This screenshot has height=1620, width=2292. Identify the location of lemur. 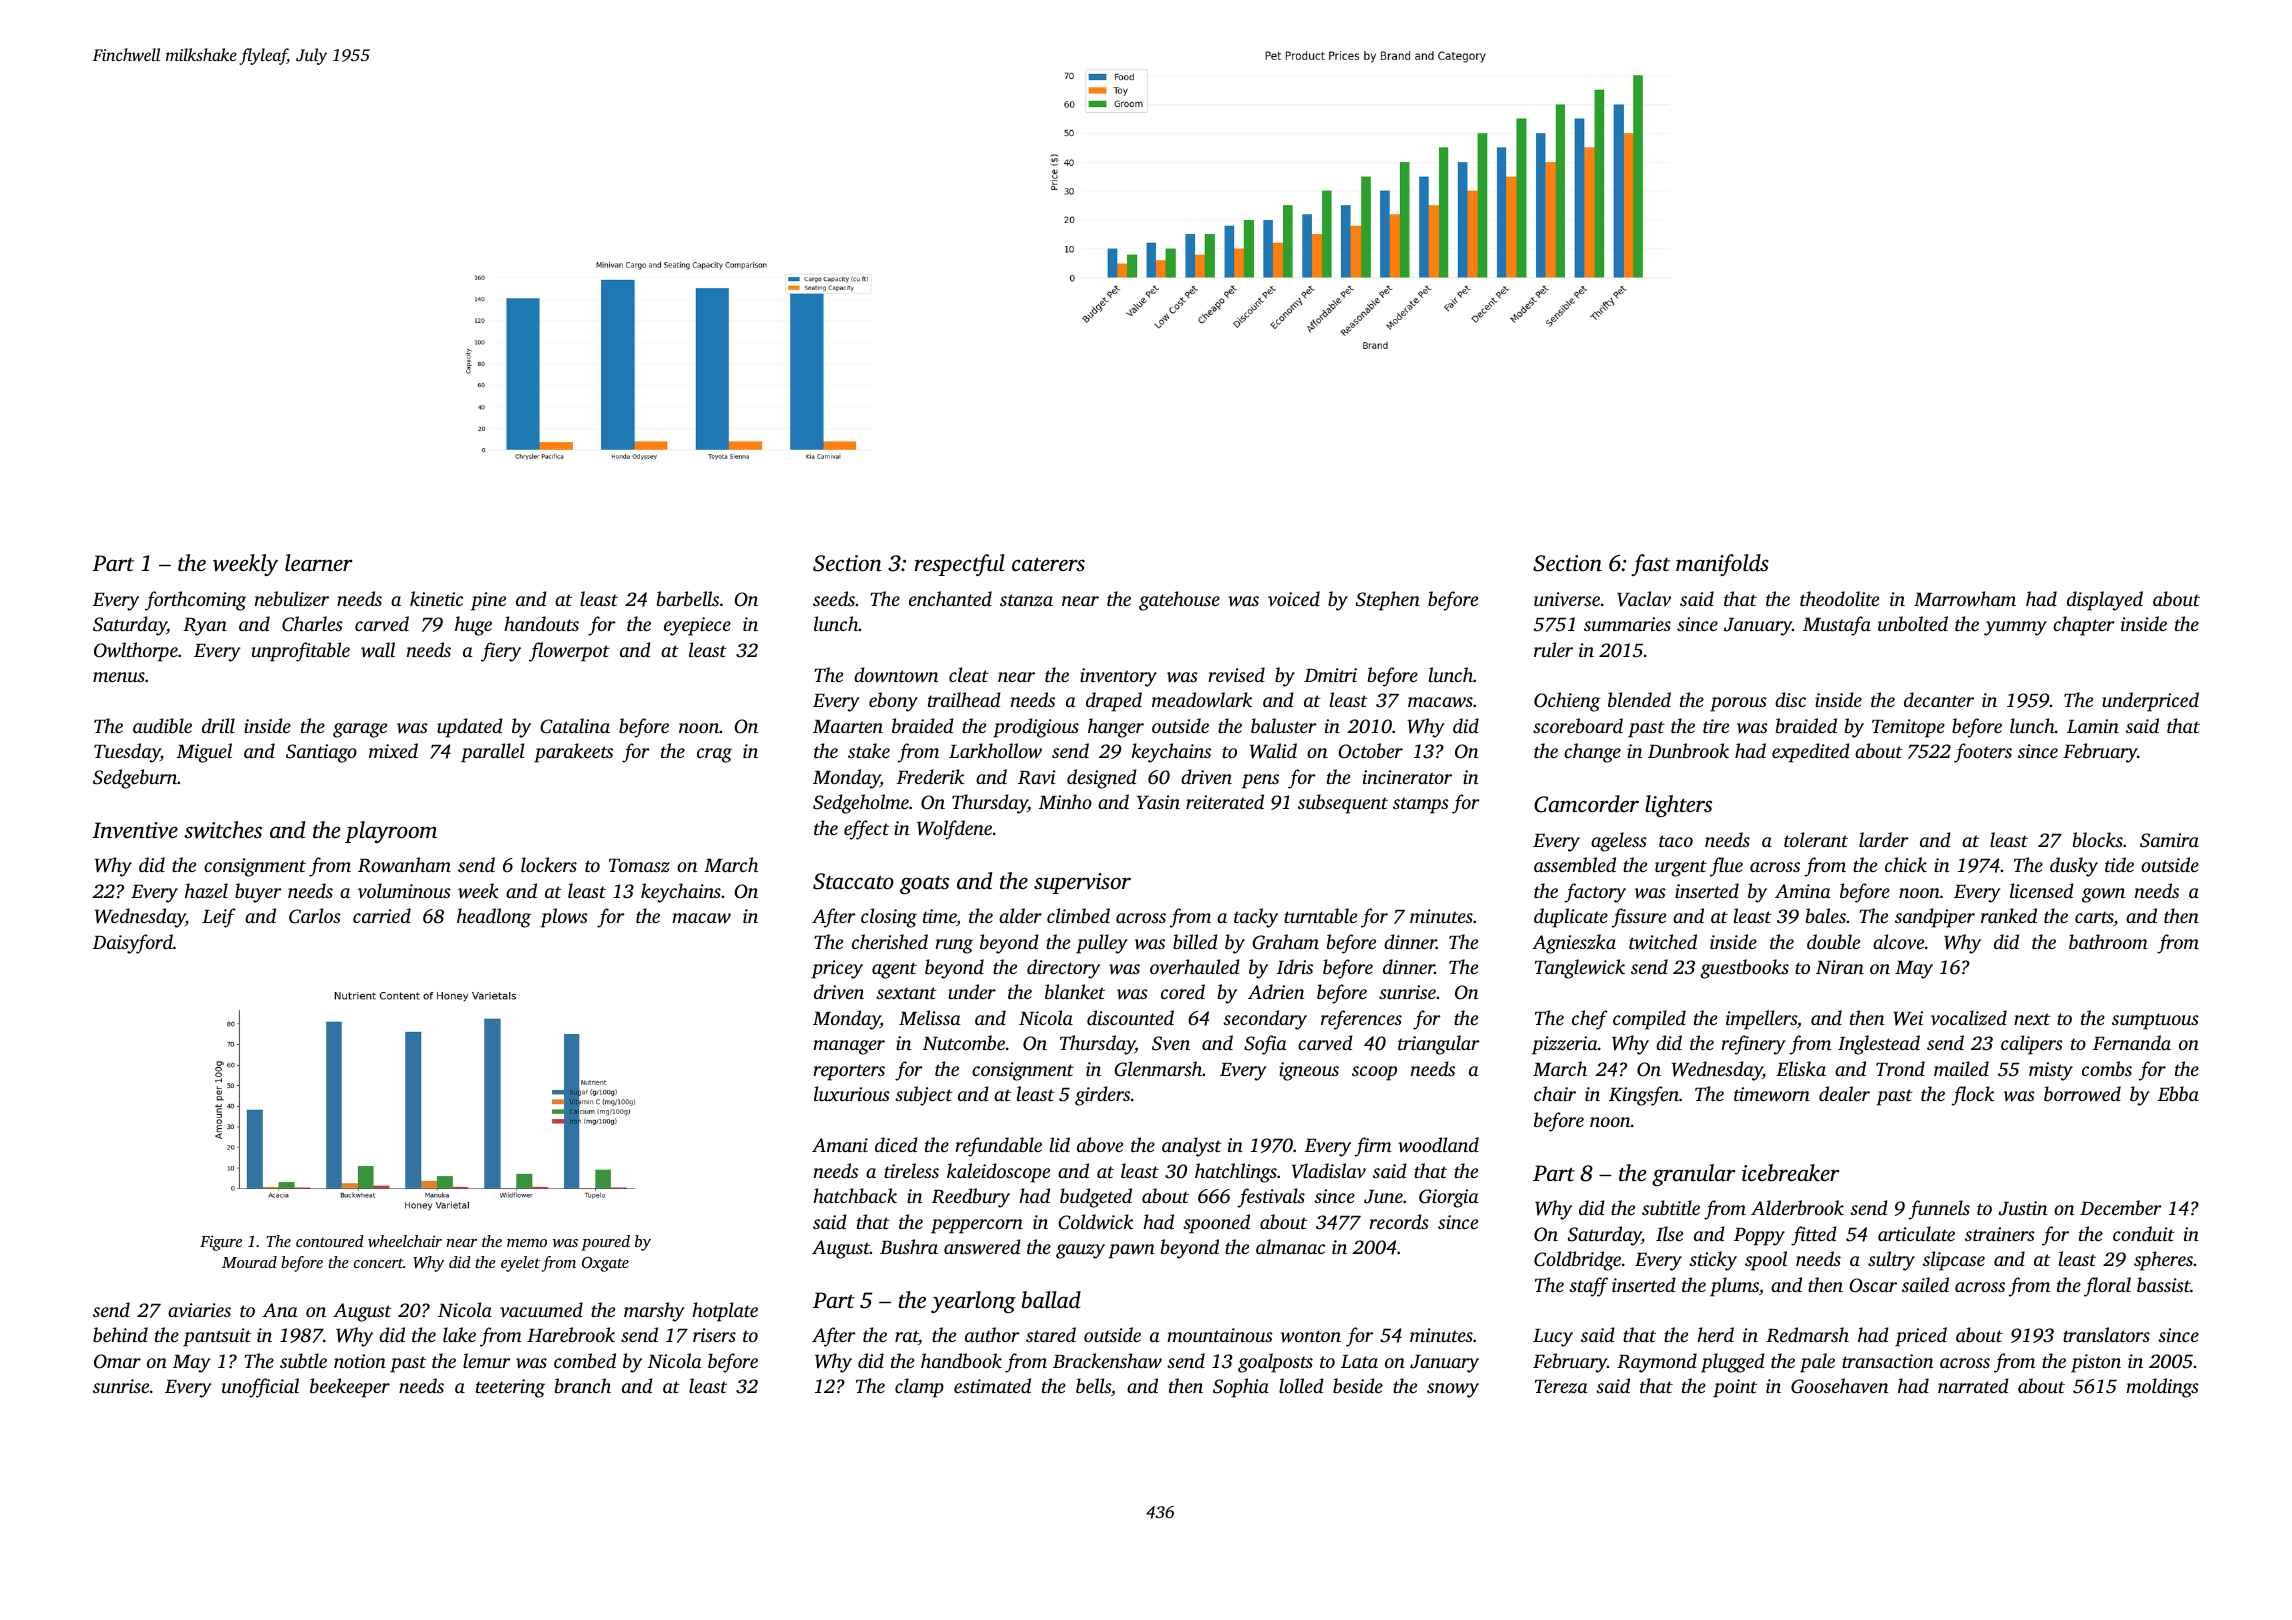
(487, 1360).
